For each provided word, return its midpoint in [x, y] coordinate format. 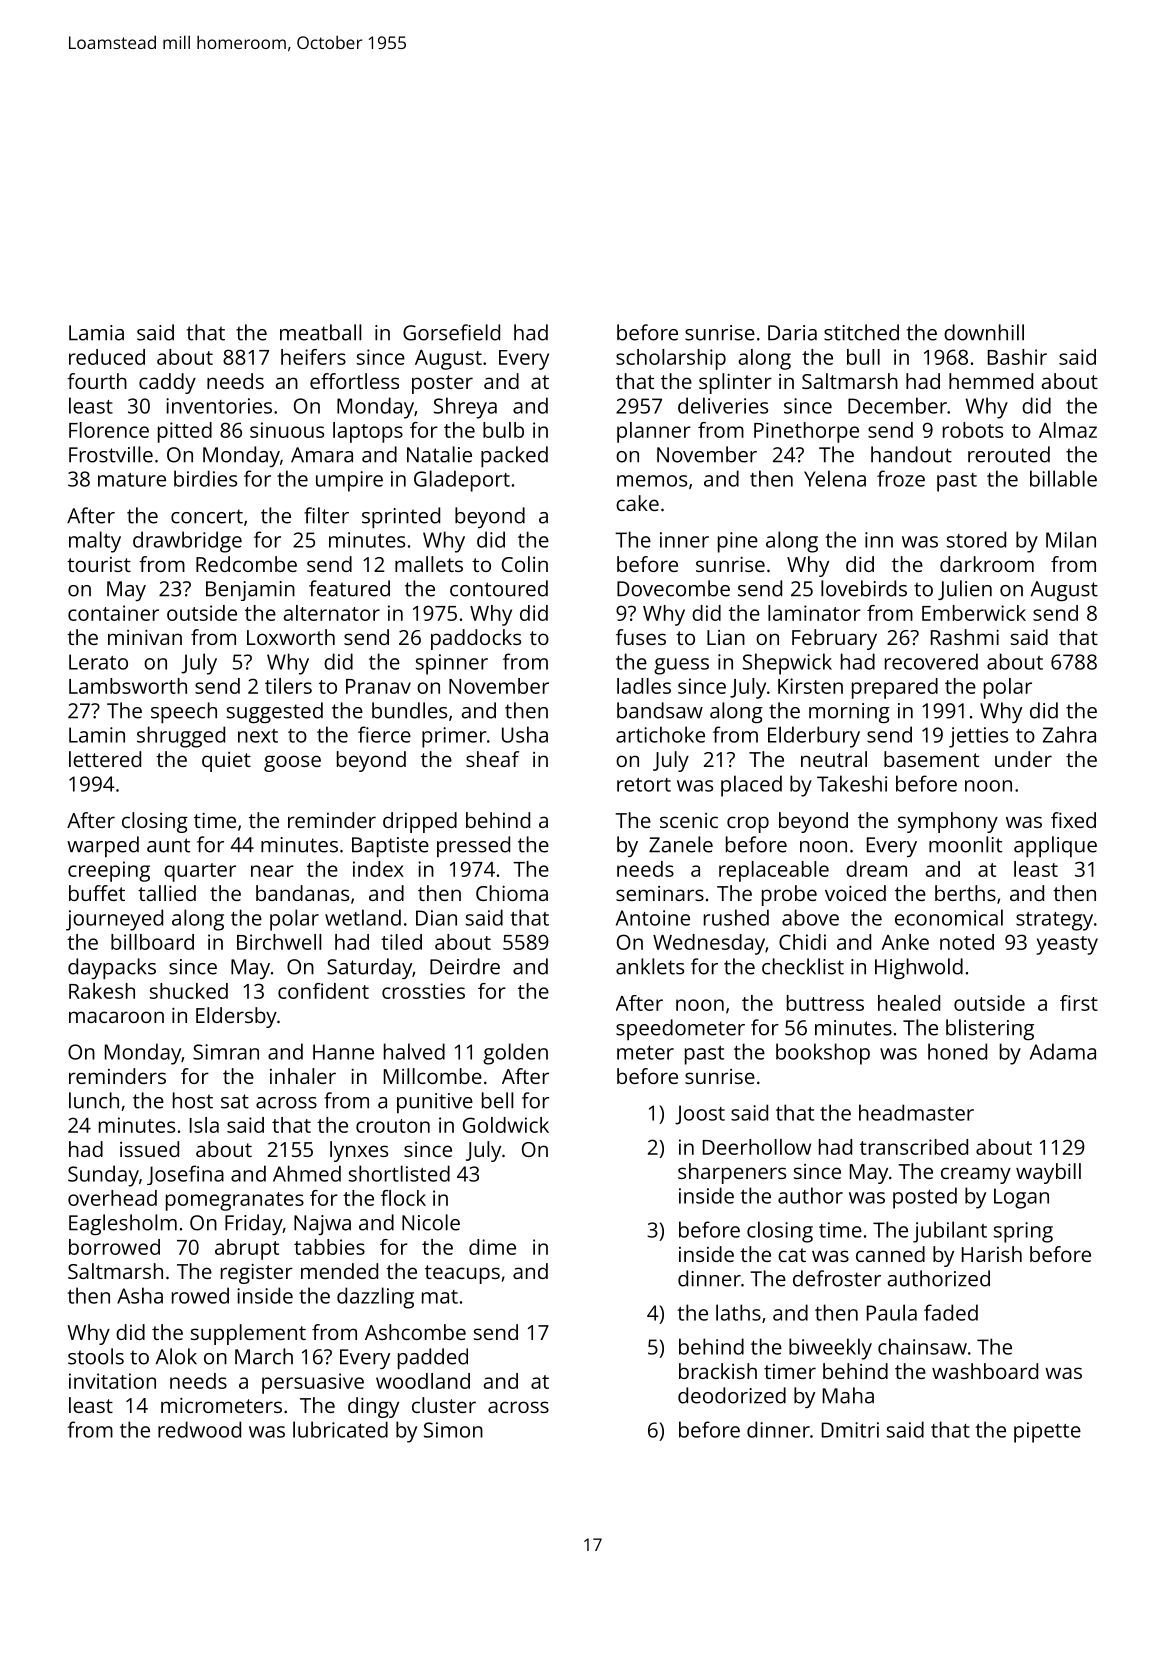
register [257, 1273]
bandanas [302, 893]
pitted [185, 432]
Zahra [1069, 734]
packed [514, 456]
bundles [409, 710]
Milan [1071, 539]
